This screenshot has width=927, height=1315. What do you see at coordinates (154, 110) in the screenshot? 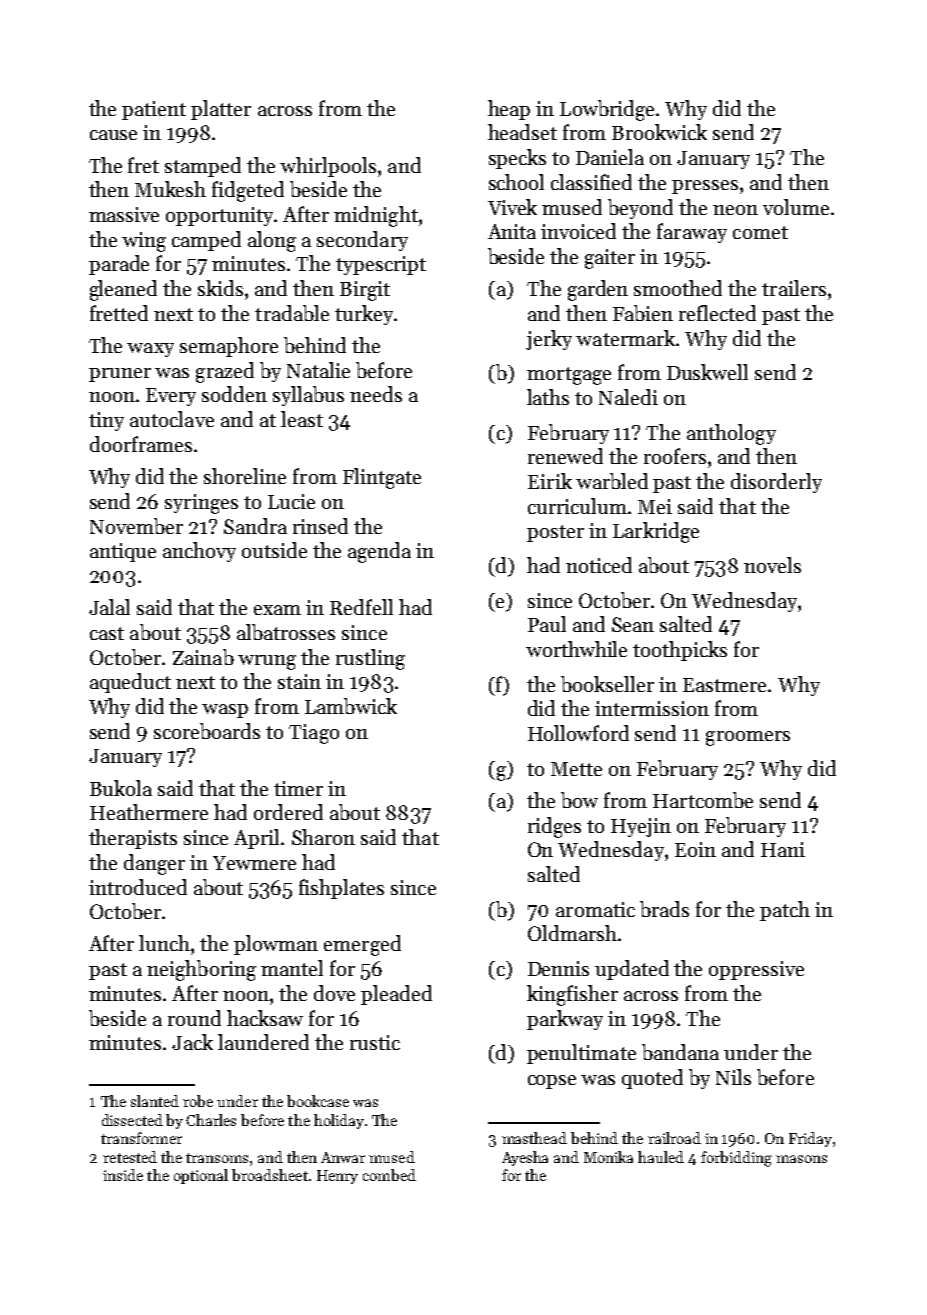
I see `patient` at bounding box center [154, 110].
